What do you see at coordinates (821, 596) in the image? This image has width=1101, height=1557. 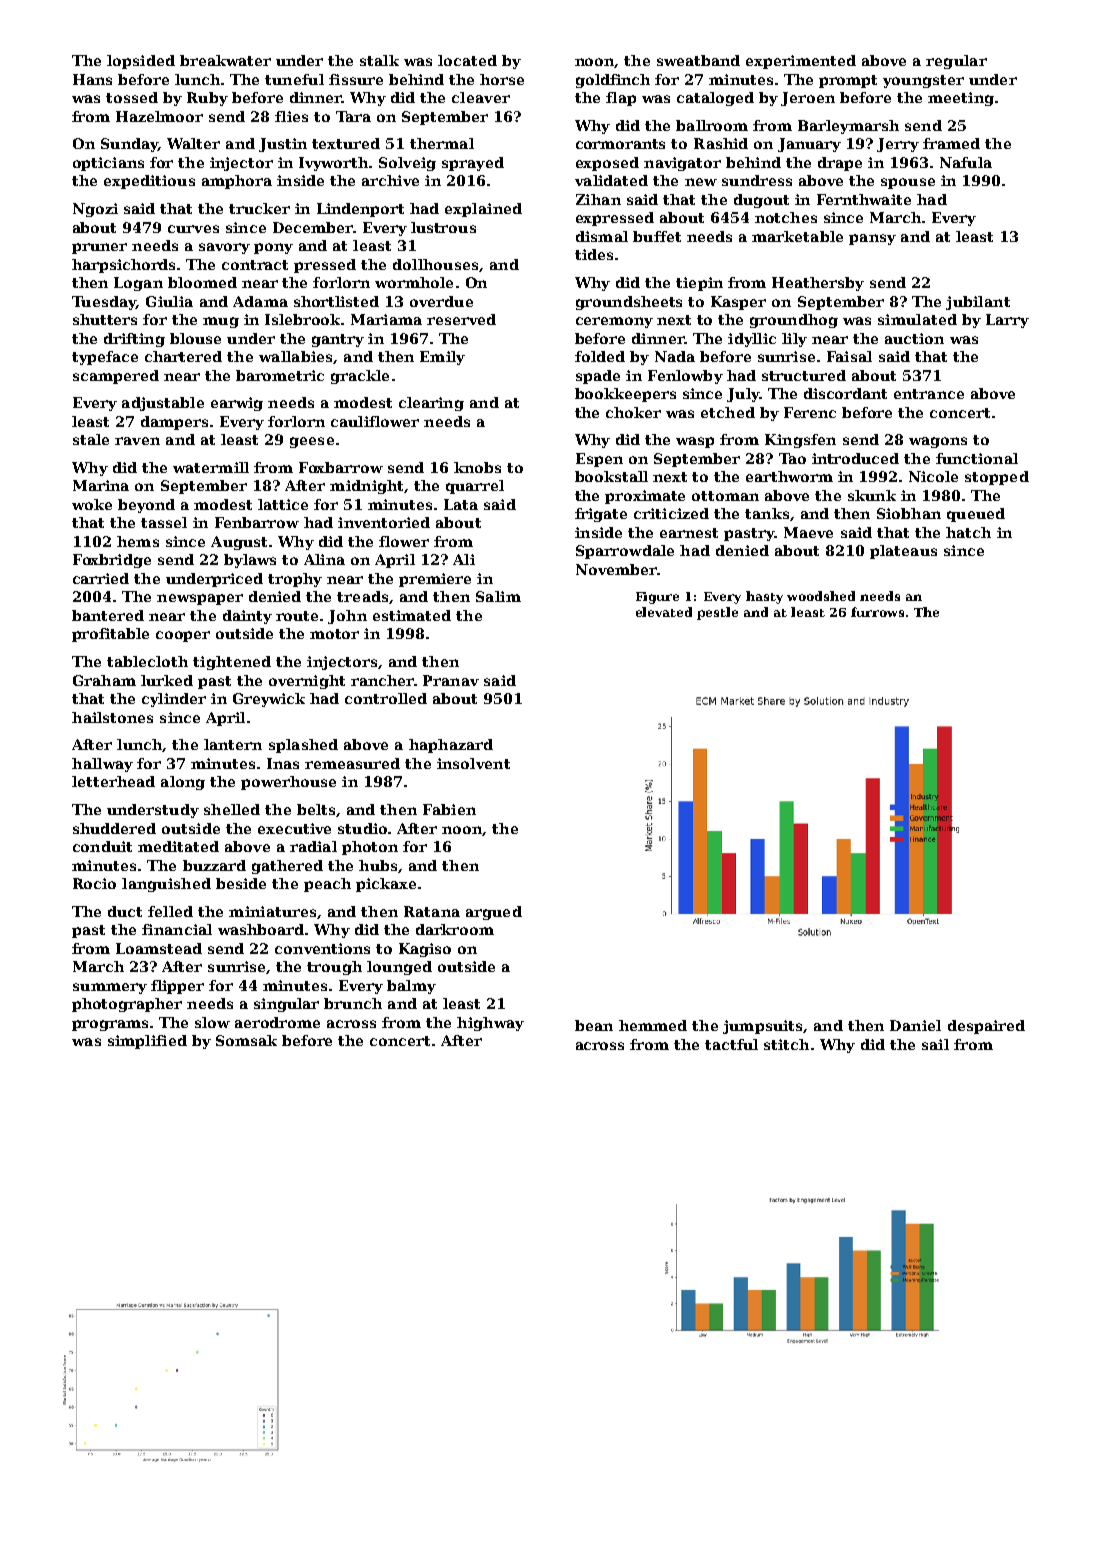 I see `woodshed` at bounding box center [821, 596].
